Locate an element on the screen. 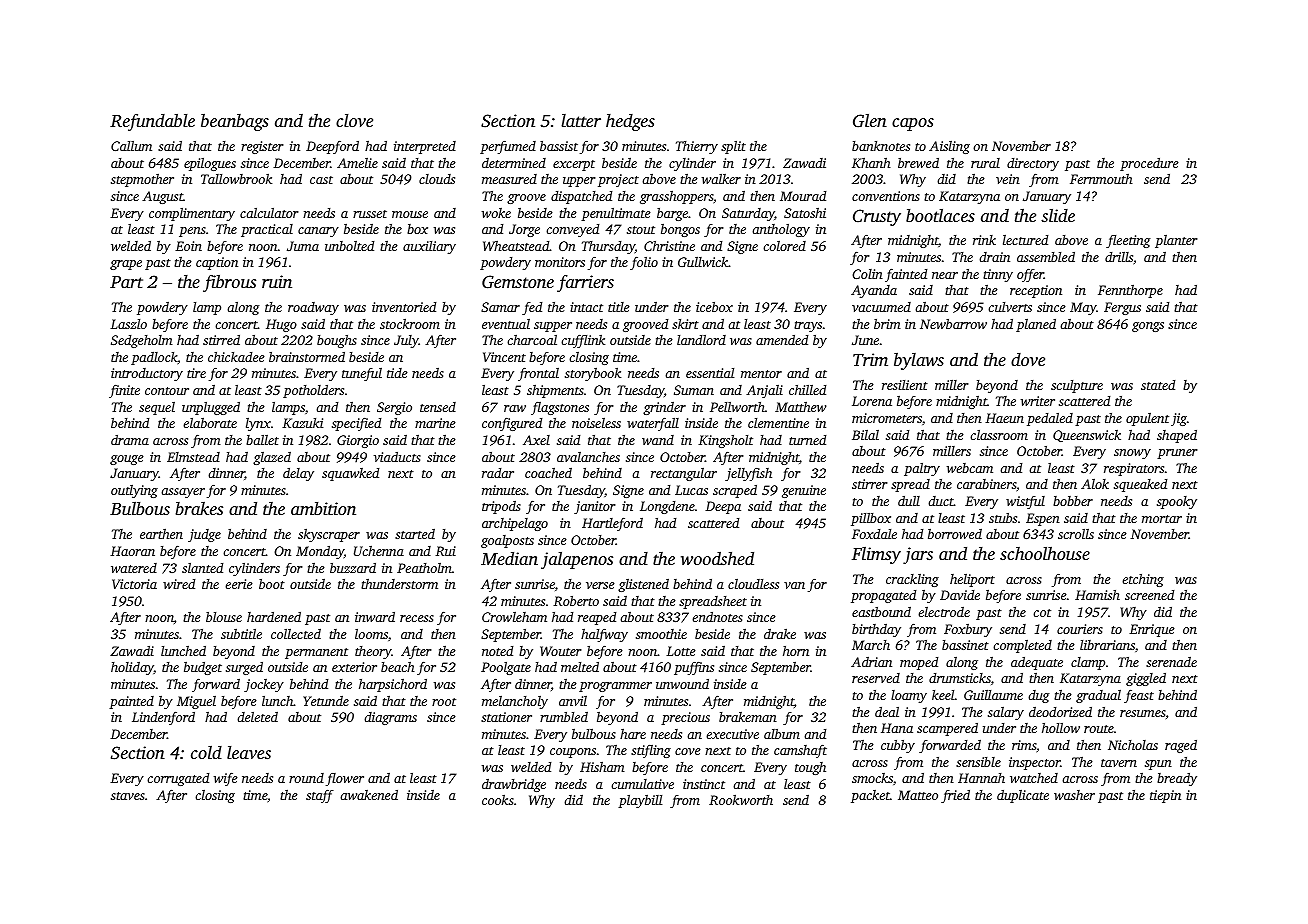 The image size is (1308, 924). Roberto is located at coordinates (576, 600).
